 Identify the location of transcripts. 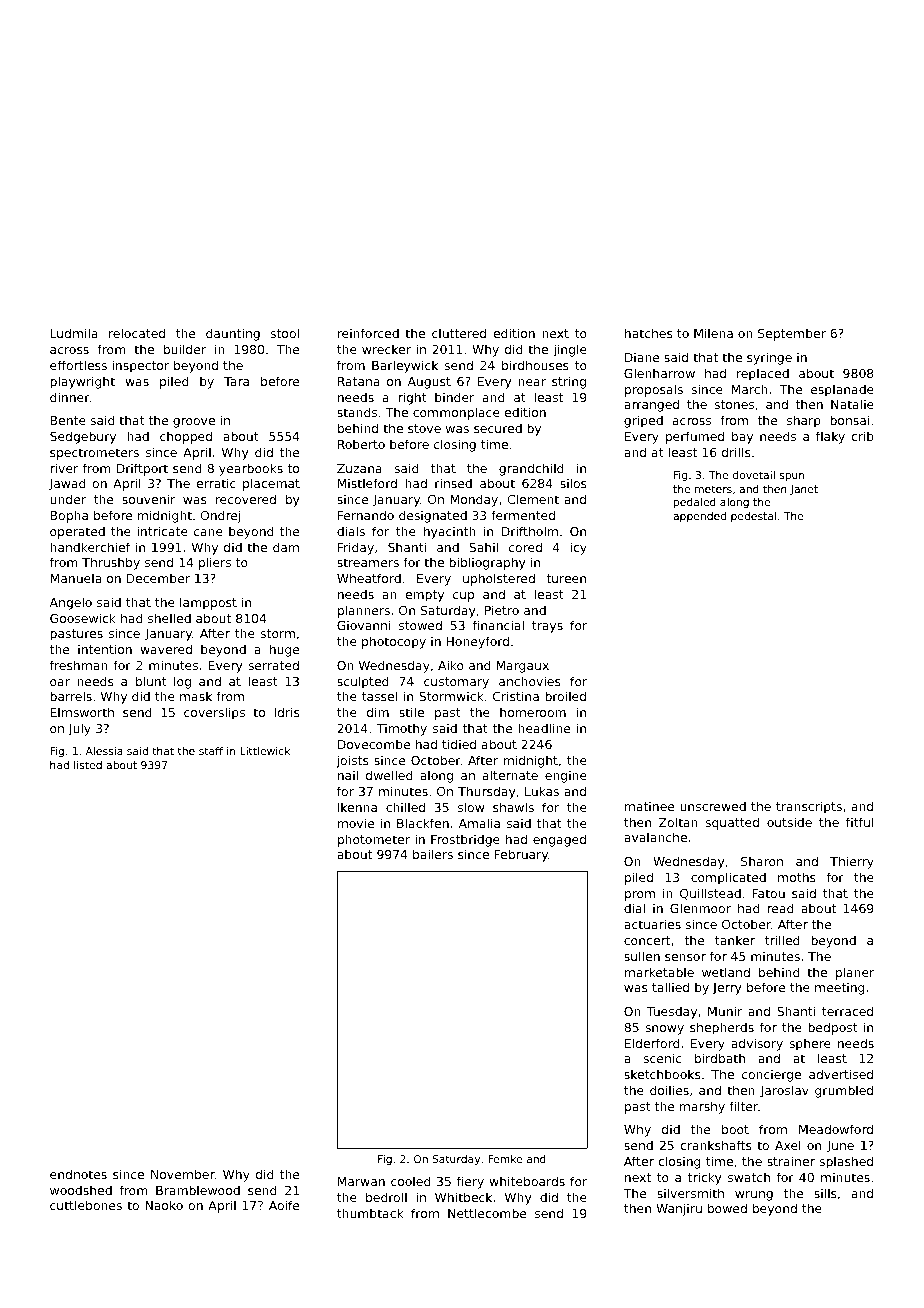
(809, 807).
